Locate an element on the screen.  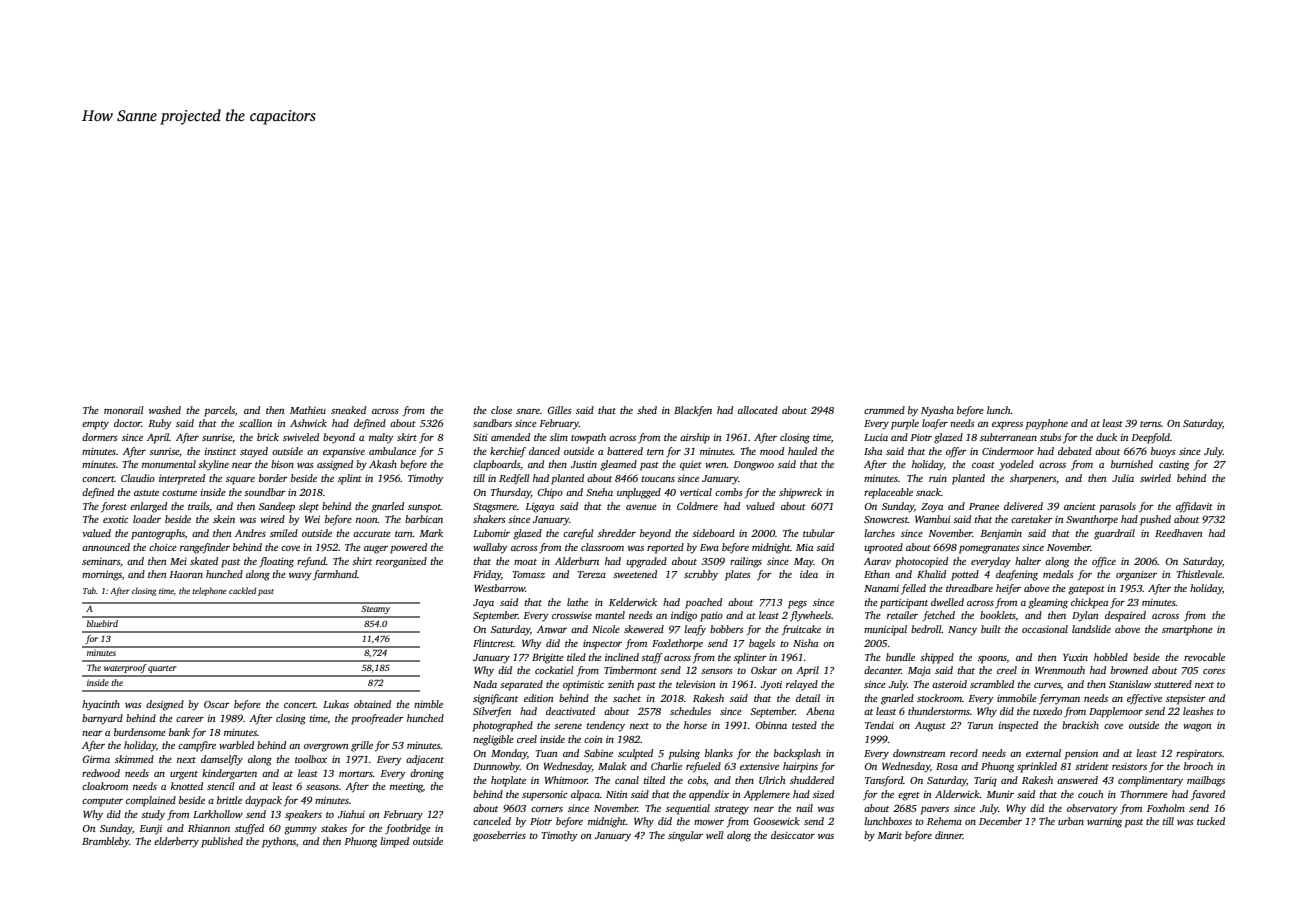
upgraded is located at coordinates (647, 562).
